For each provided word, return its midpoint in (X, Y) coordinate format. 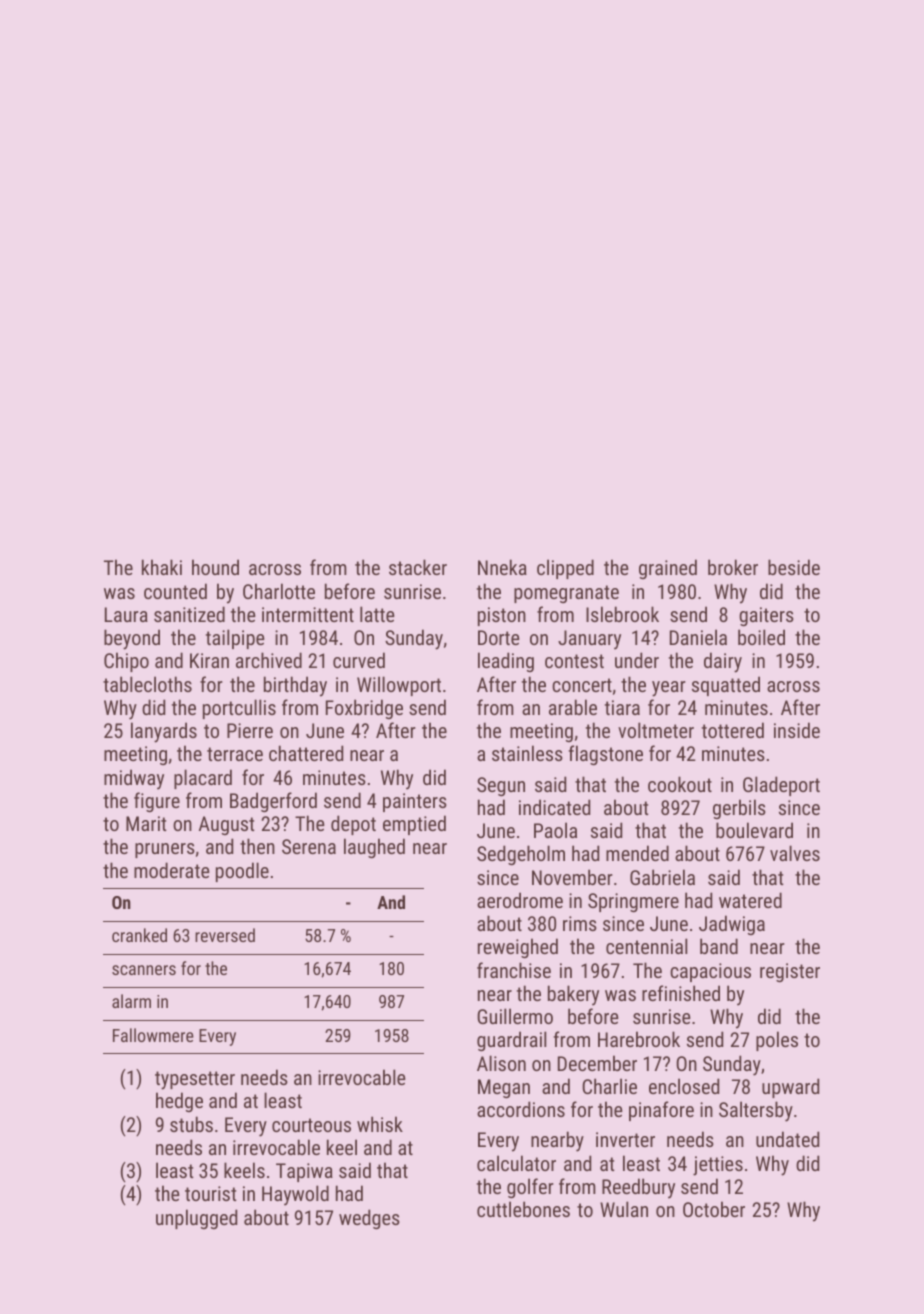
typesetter (195, 1080)
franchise (514, 970)
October (714, 1209)
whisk (380, 1124)
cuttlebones (523, 1209)
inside (797, 730)
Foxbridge (364, 709)
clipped (565, 569)
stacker (418, 567)
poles (777, 1041)
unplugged (196, 1219)
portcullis (239, 709)
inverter (625, 1139)
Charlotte (279, 591)
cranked (139, 935)
